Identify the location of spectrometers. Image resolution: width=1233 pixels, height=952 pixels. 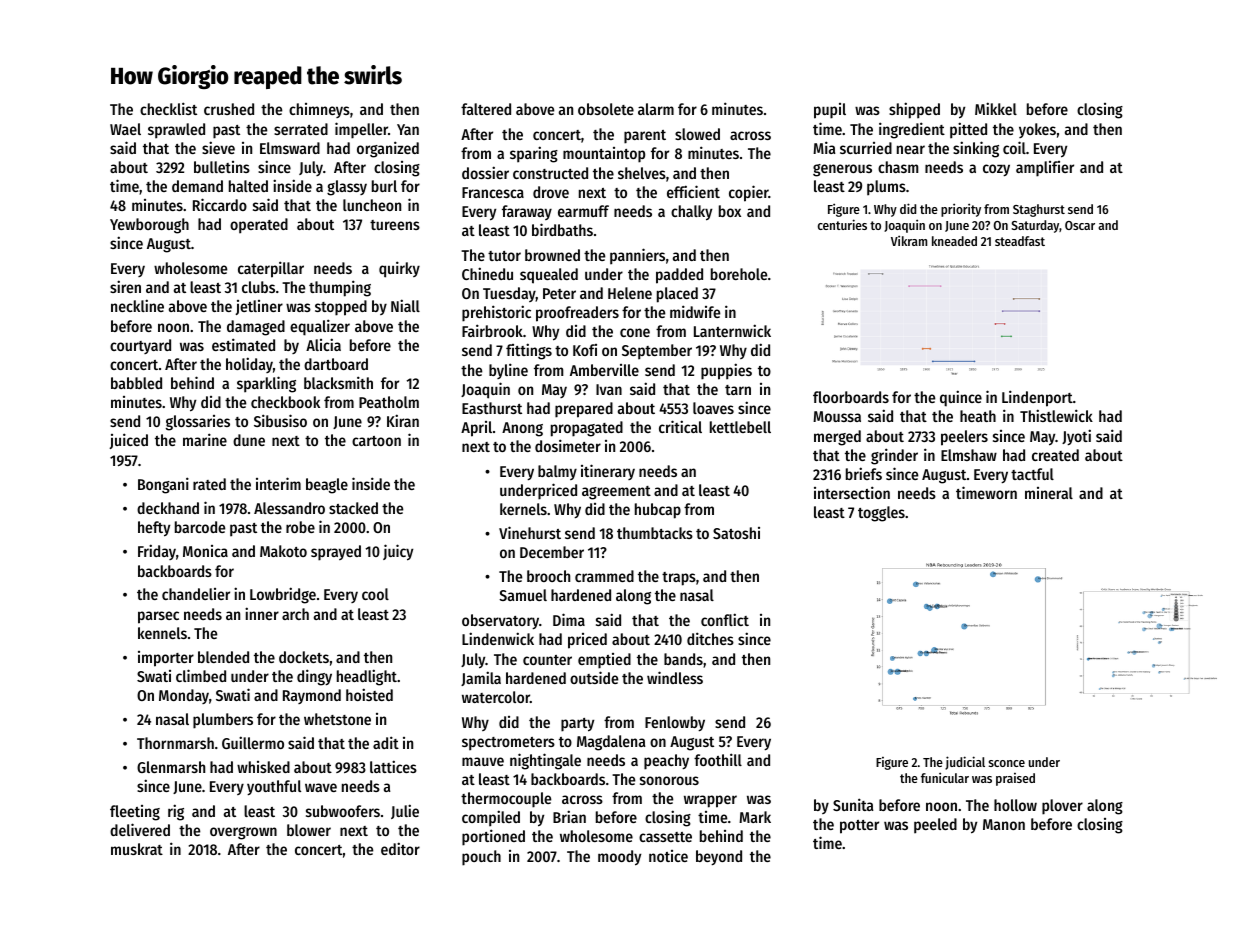
(508, 743).
